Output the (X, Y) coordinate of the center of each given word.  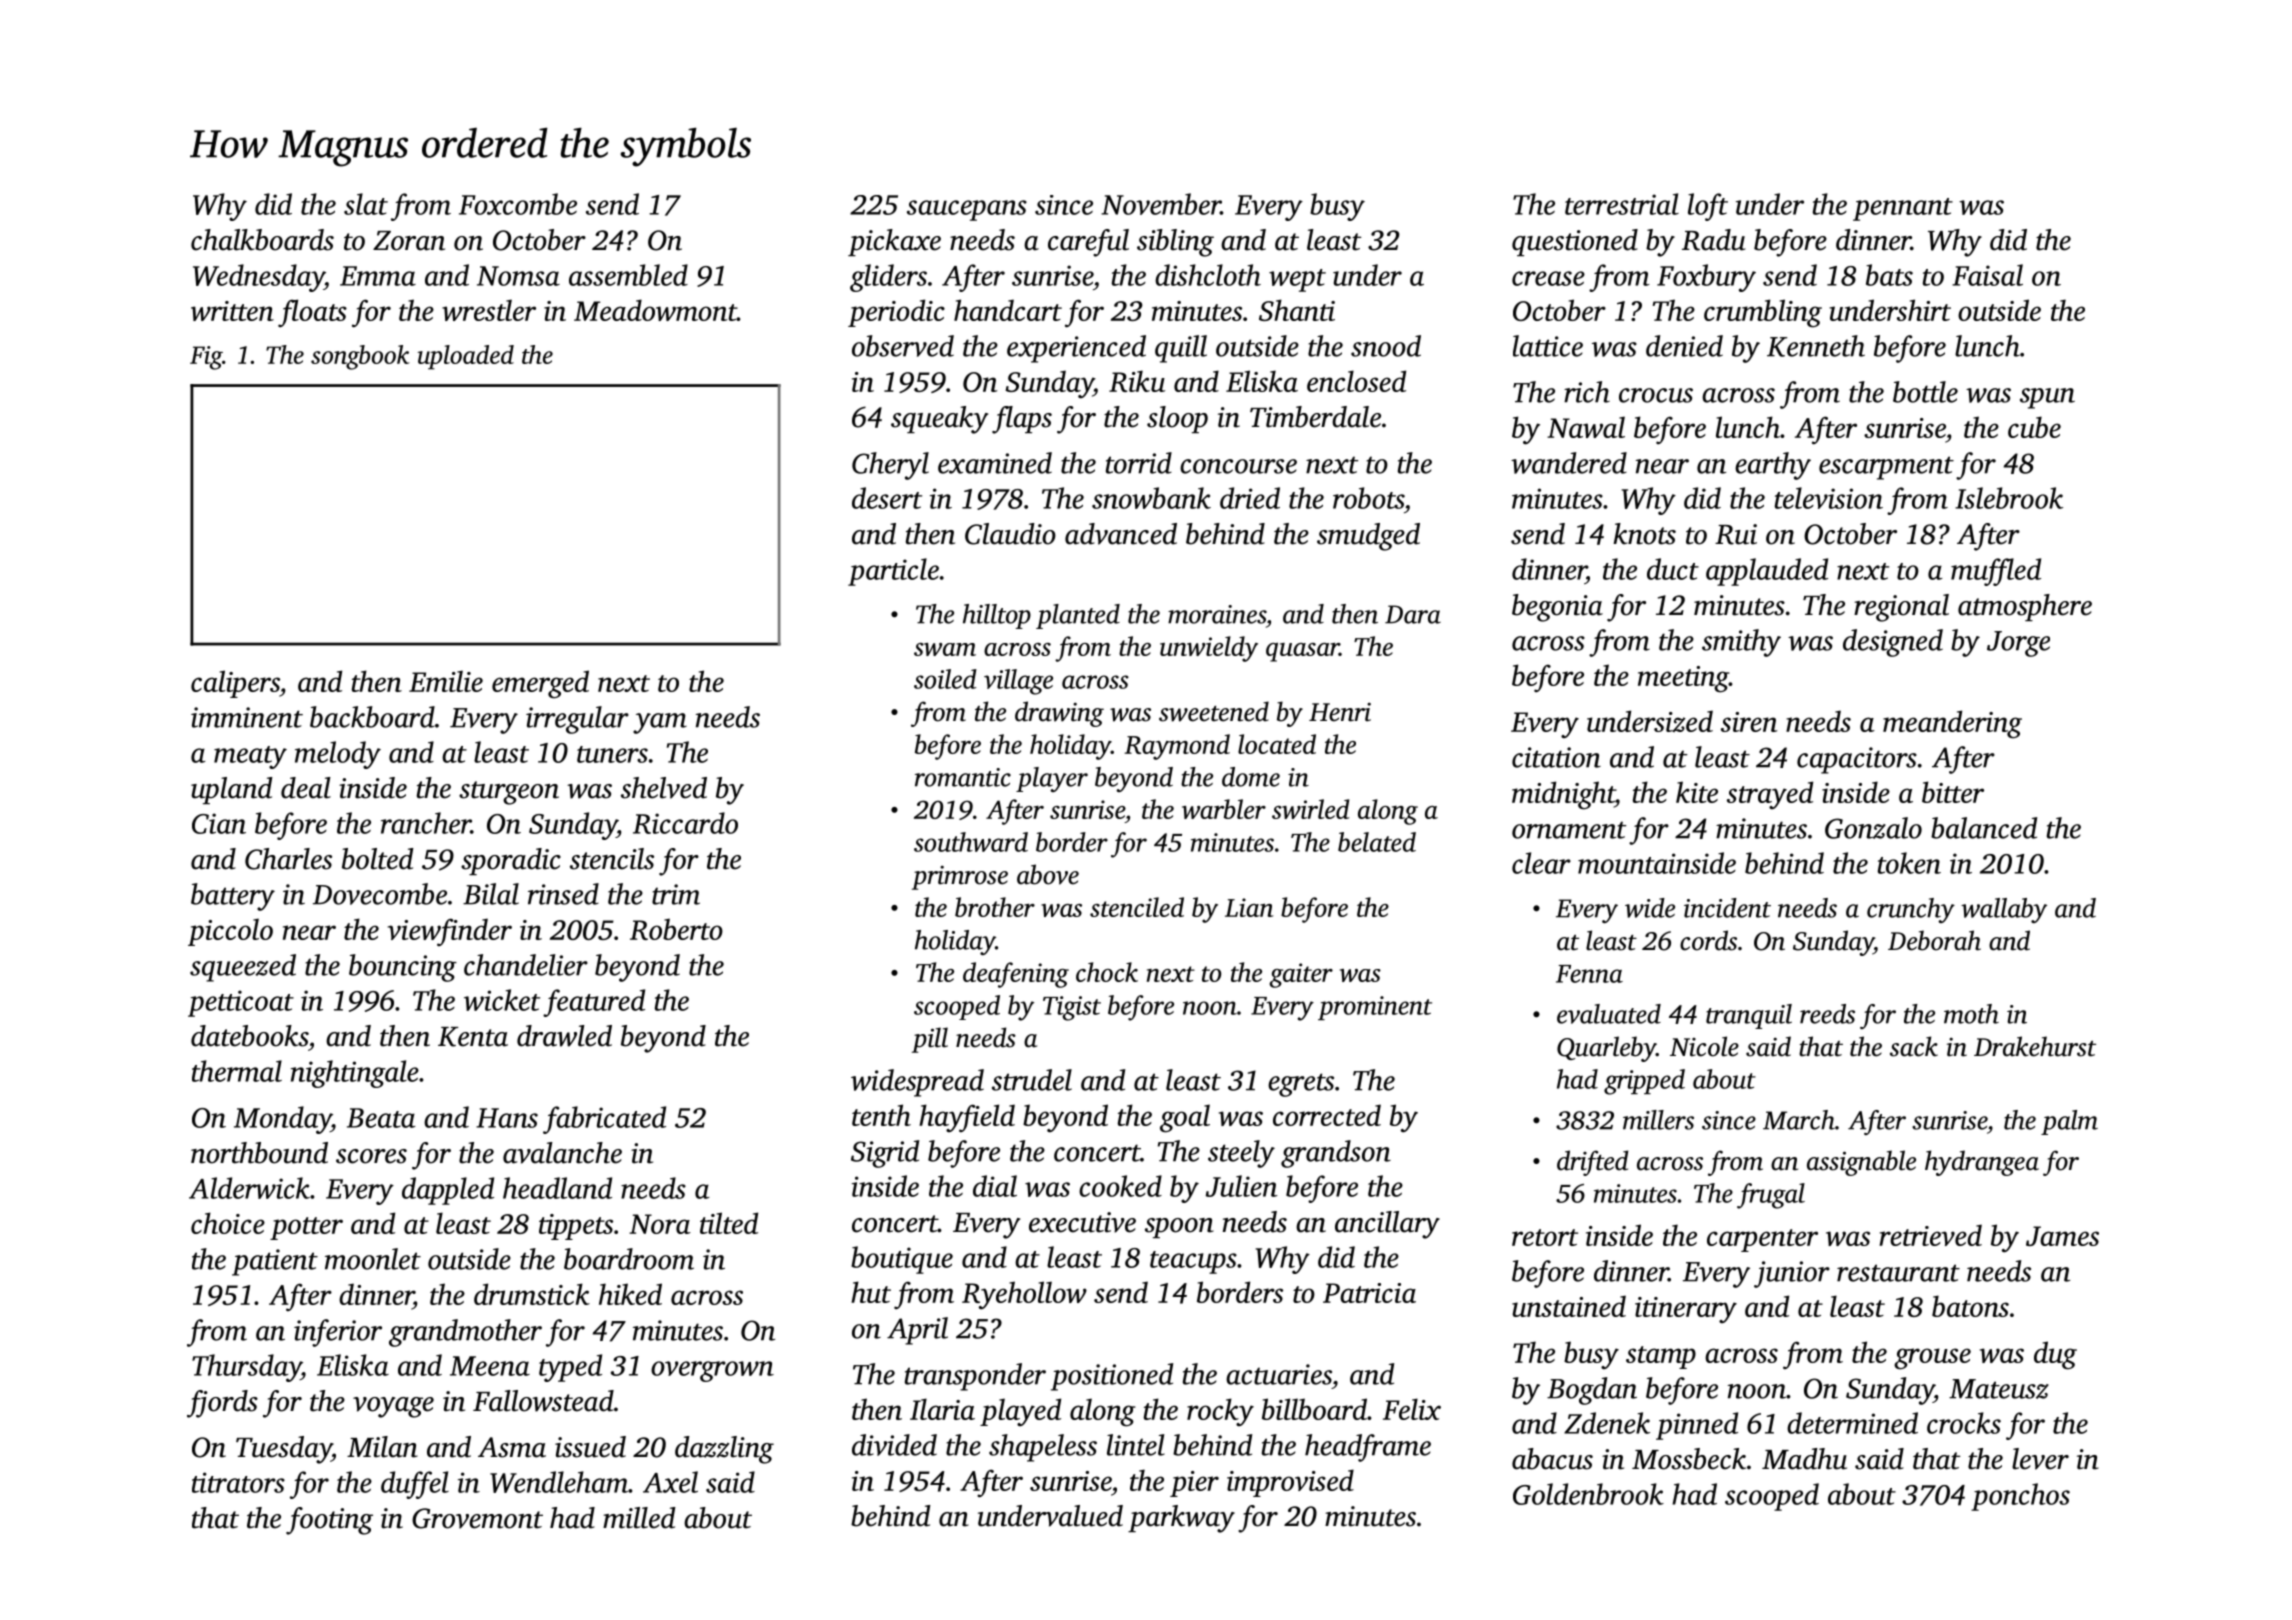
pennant (1903, 209)
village (1018, 682)
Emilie (446, 681)
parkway (1181, 1519)
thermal (237, 1071)
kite (1697, 792)
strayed (1770, 795)
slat (366, 204)
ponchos (2020, 1497)
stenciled (1137, 907)
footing (329, 1521)
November (1161, 204)
